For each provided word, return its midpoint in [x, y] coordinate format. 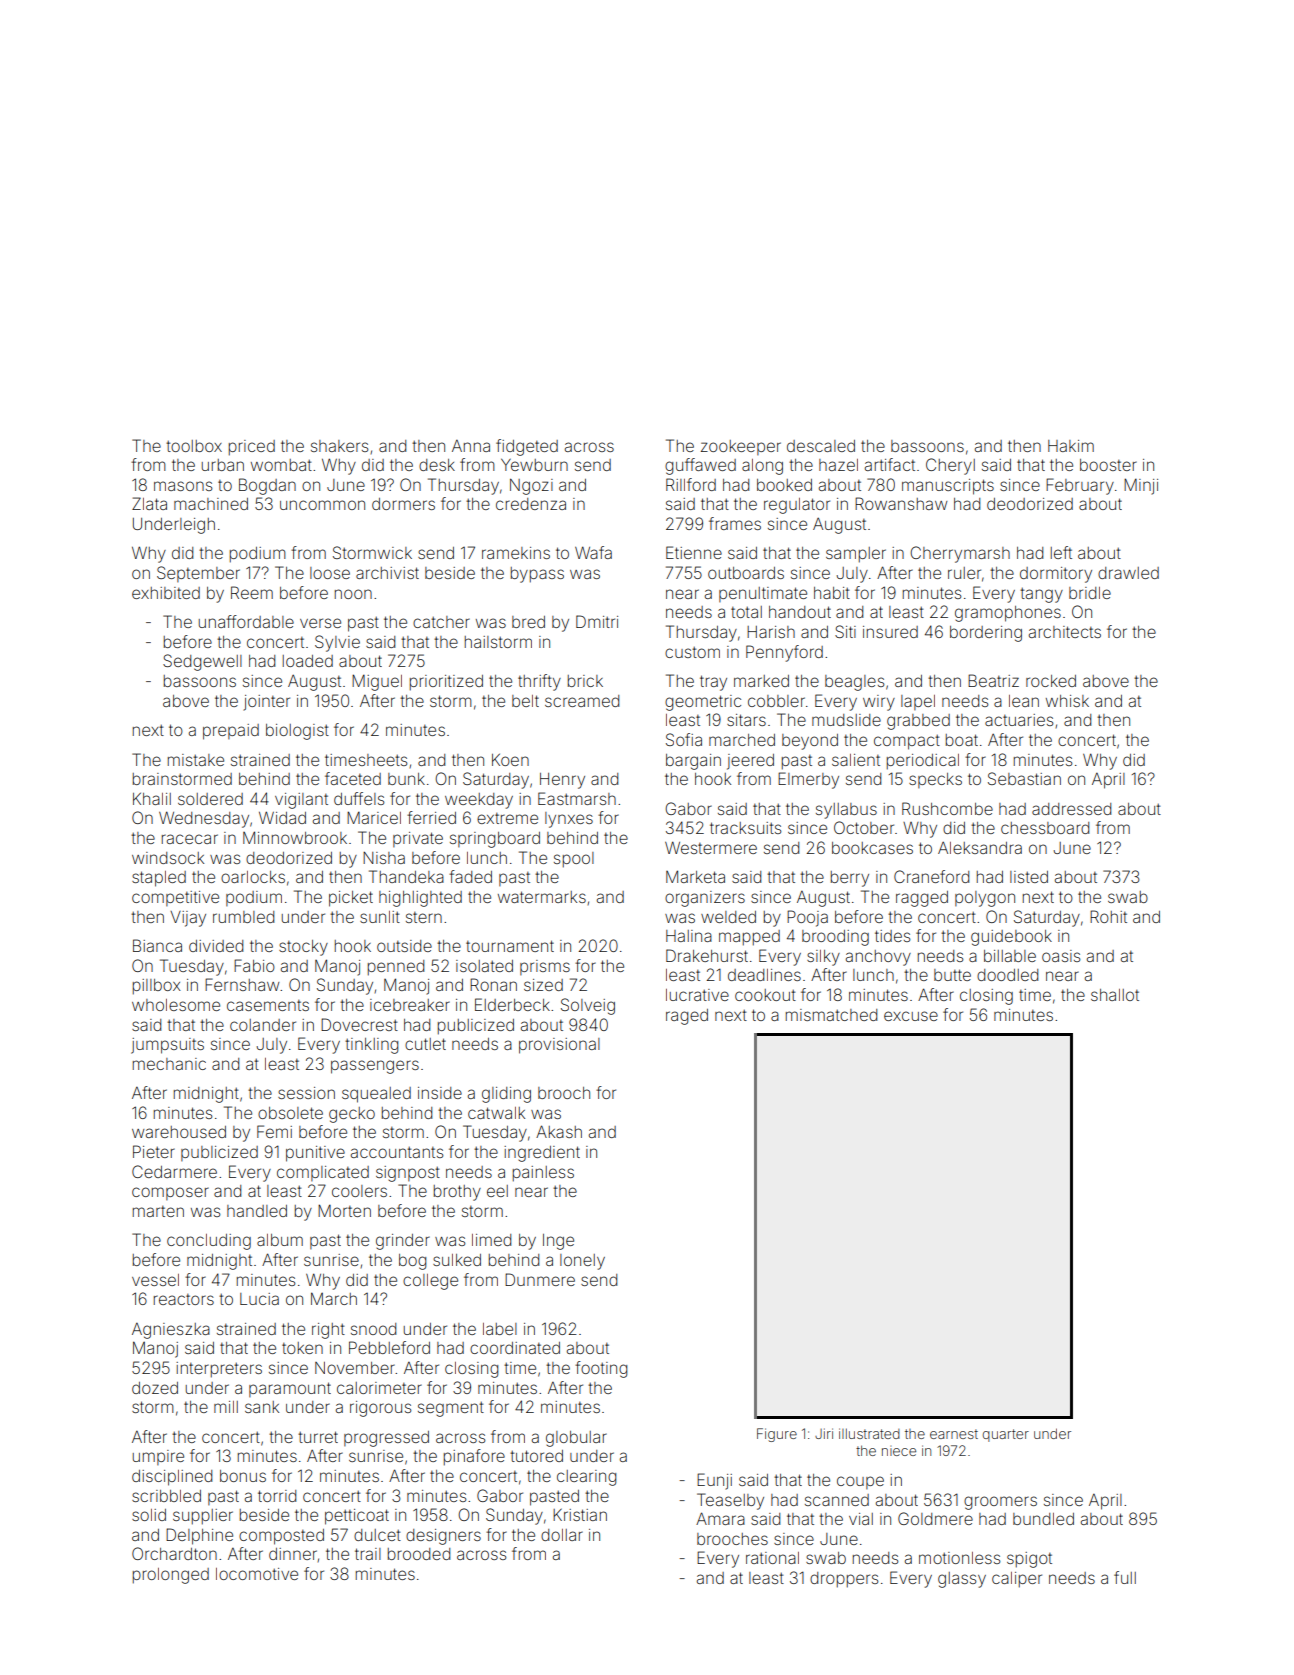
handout [800, 612]
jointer [266, 703]
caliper [1017, 1580]
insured [890, 632]
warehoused [179, 1132]
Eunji [714, 1481]
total [746, 612]
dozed [155, 1388]
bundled [1043, 1519]
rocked [1051, 681]
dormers [403, 504]
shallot [1115, 995]
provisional [559, 1046]
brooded [419, 1554]
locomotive [257, 1574]
